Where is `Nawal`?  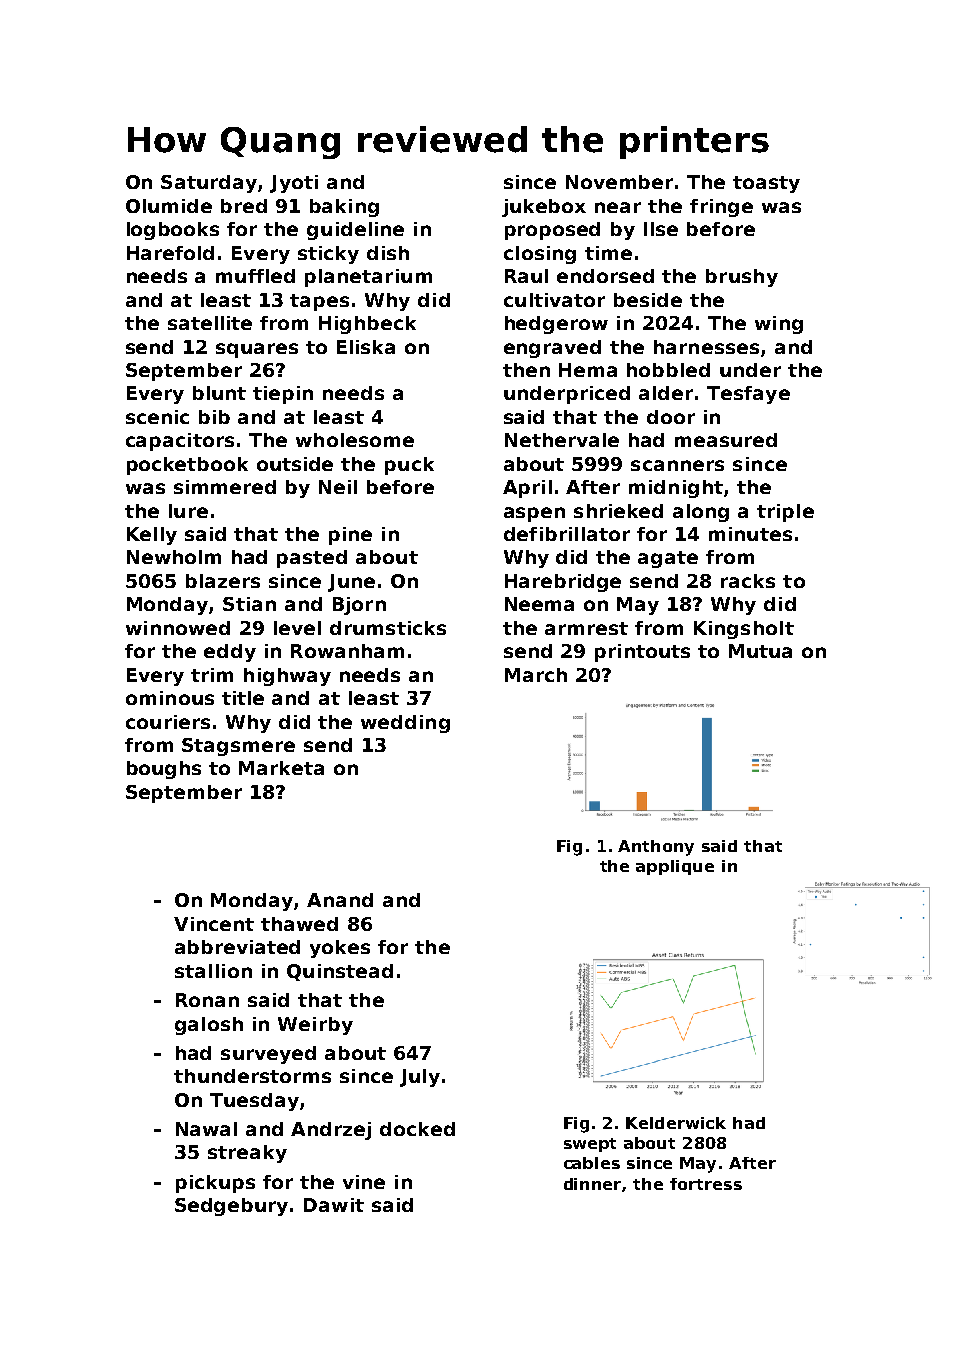
Nawal is located at coordinates (206, 1129).
